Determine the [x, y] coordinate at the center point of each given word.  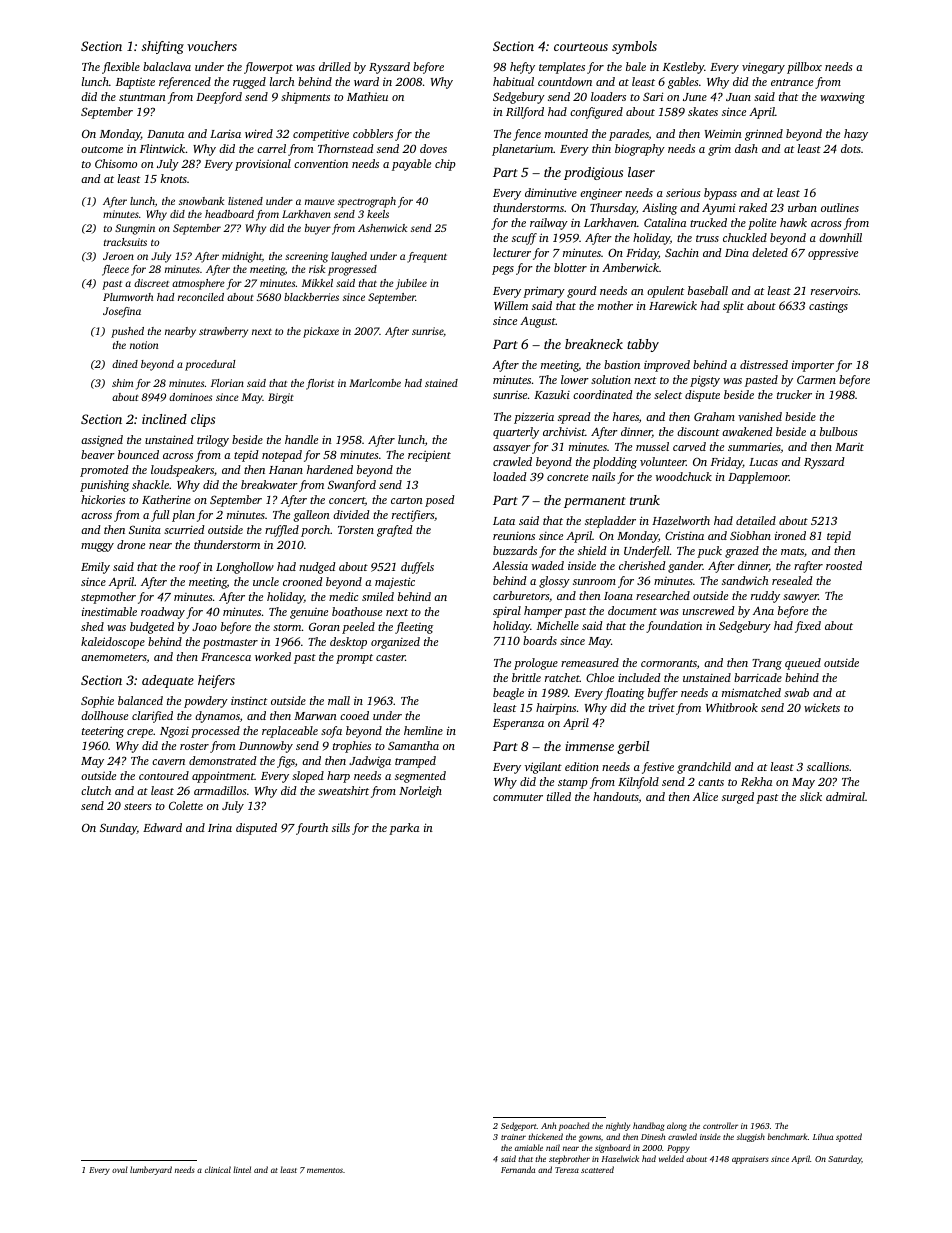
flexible [121, 68]
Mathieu [367, 96]
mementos [325, 1170]
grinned [764, 135]
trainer [513, 1137]
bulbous [839, 431]
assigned [102, 441]
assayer [512, 449]
